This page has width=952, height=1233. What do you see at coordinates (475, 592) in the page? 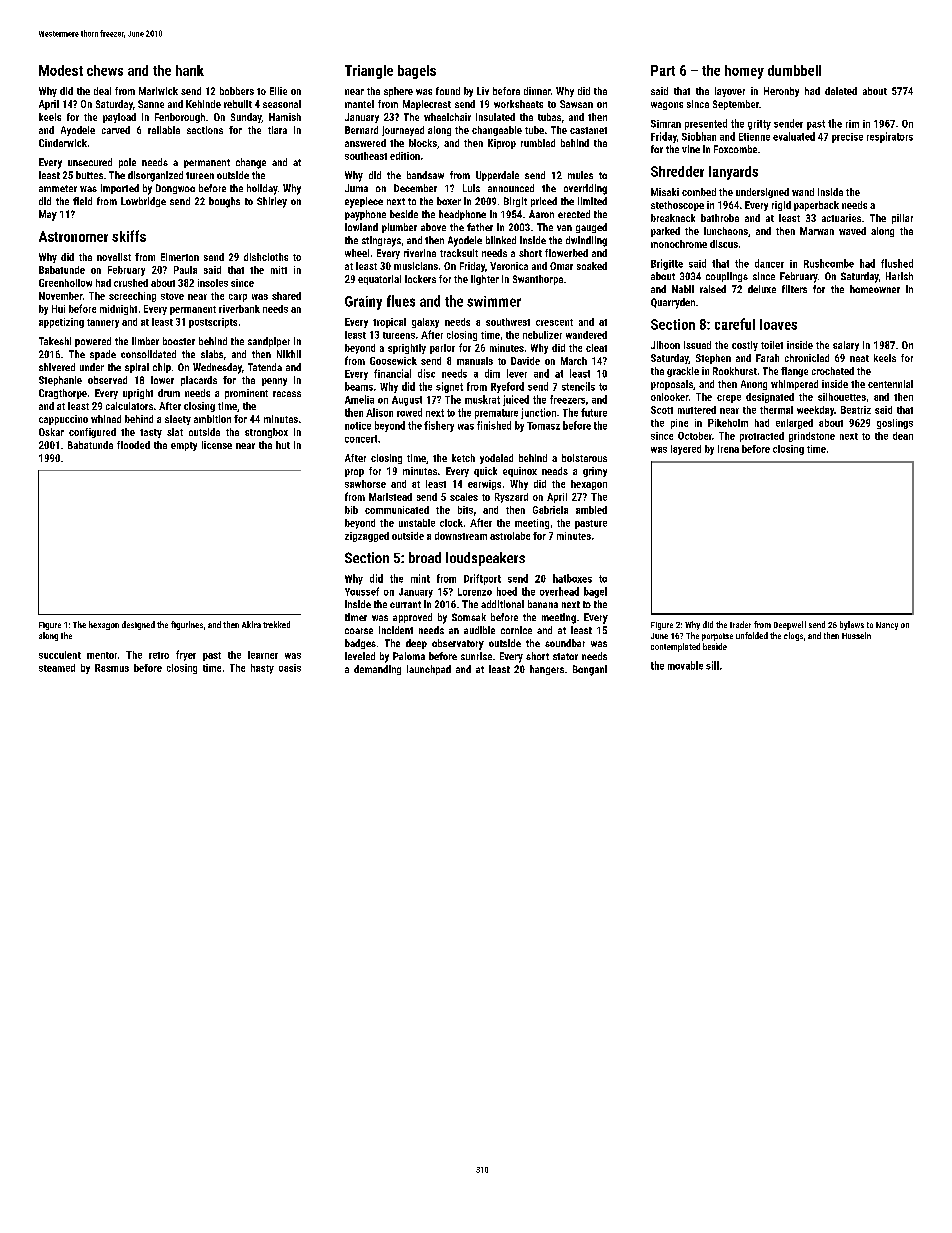
I see `Lorenzo` at bounding box center [475, 592].
